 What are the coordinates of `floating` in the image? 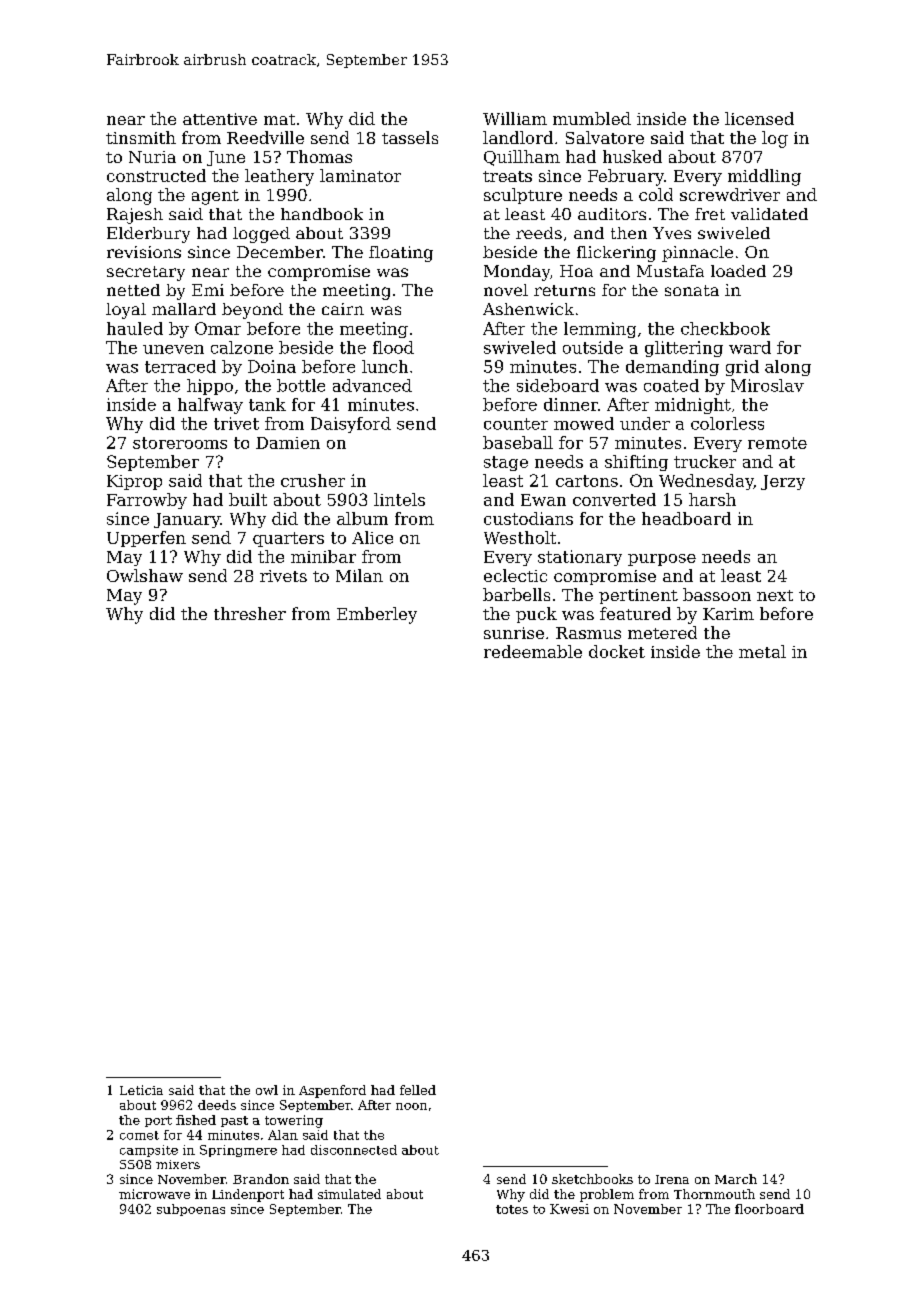 It's located at (401, 254).
